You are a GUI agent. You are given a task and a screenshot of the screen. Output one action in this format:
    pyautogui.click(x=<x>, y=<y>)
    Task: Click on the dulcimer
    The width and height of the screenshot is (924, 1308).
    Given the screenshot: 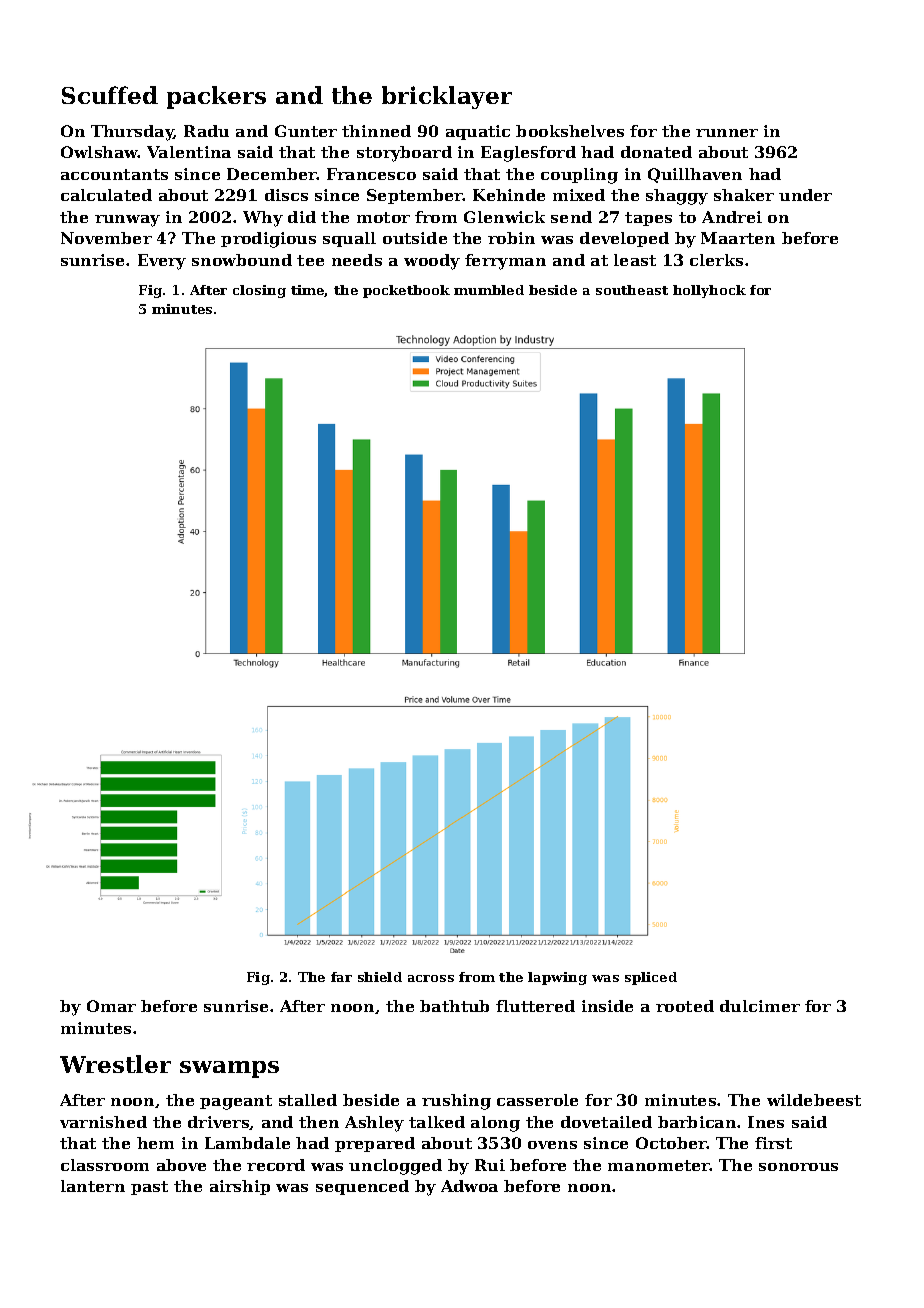 What is the action you would take?
    pyautogui.click(x=760, y=1006)
